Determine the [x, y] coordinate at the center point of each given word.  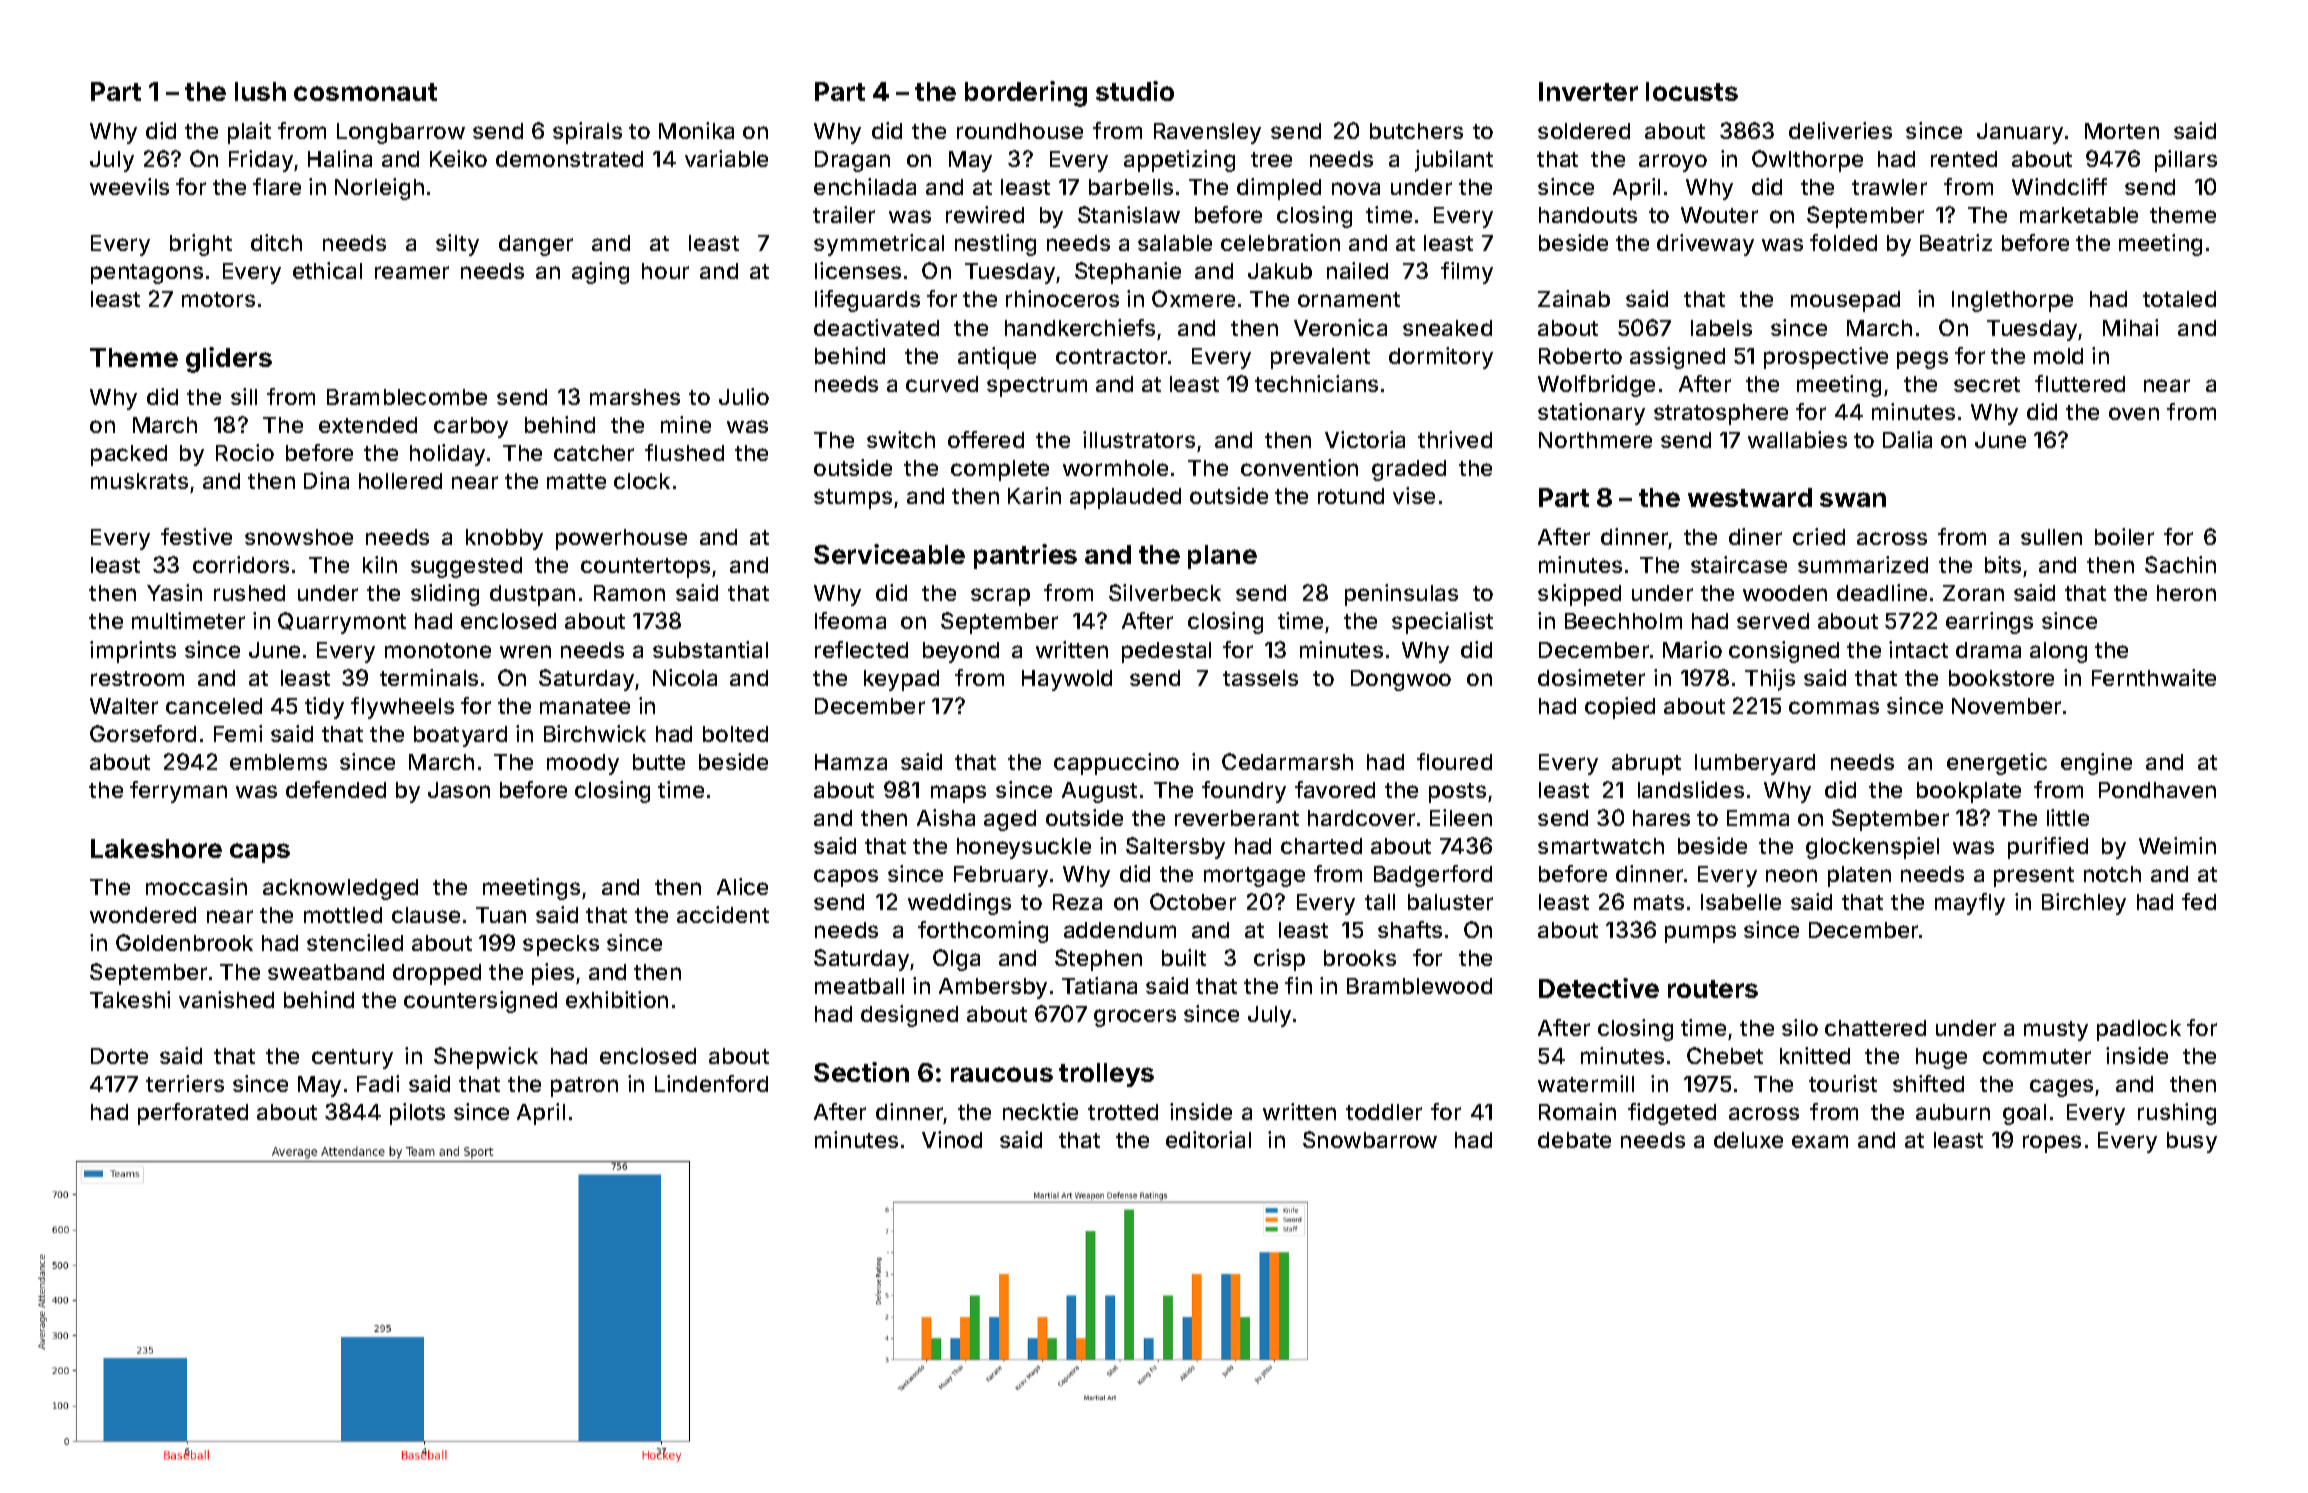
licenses [858, 270]
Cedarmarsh [1287, 761]
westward [1750, 497]
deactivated [876, 327]
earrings [1989, 623]
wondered [143, 915]
